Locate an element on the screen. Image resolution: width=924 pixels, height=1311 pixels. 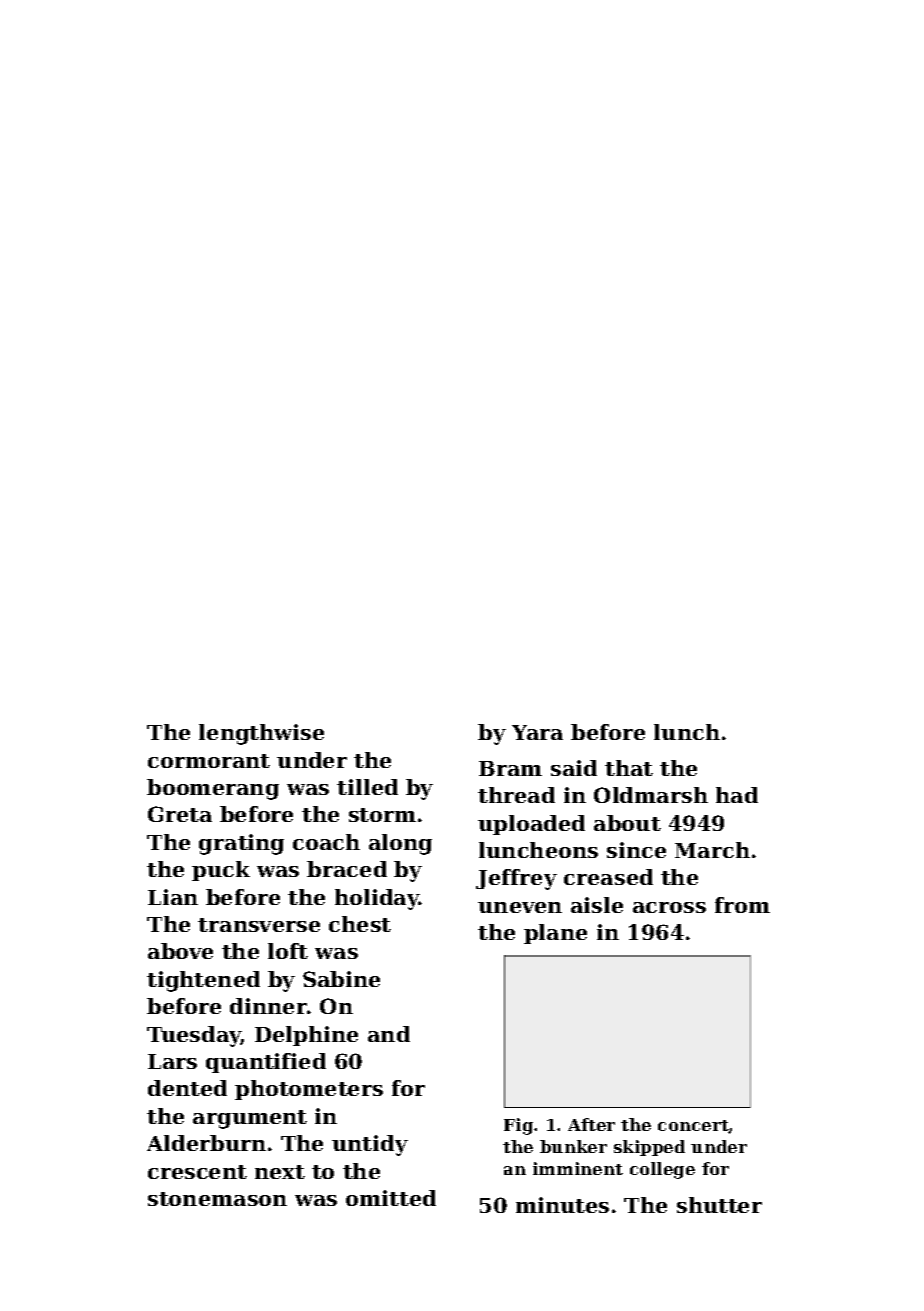
that is located at coordinates (629, 768).
